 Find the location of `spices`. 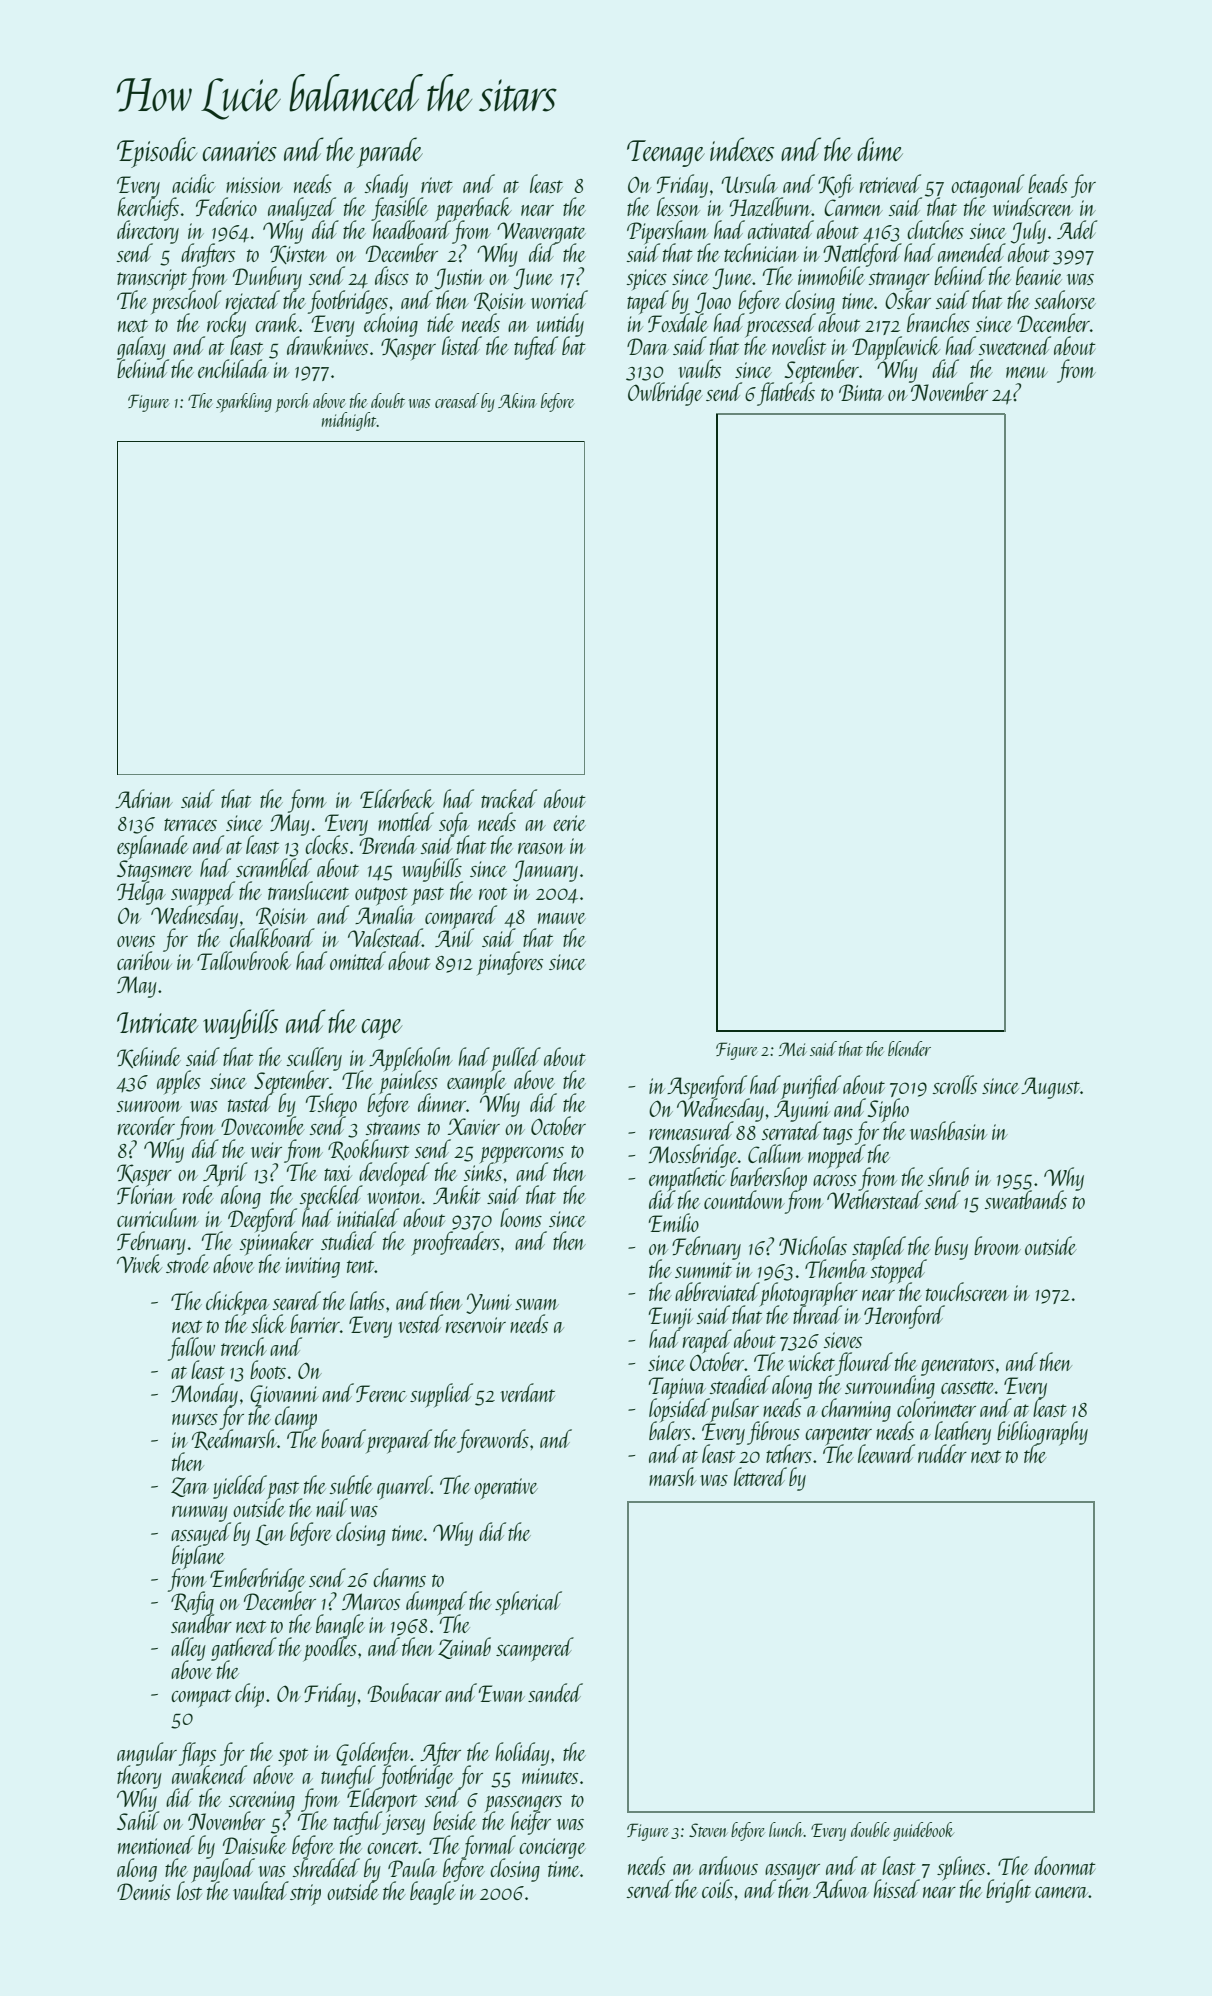

spices is located at coordinates (648, 280).
